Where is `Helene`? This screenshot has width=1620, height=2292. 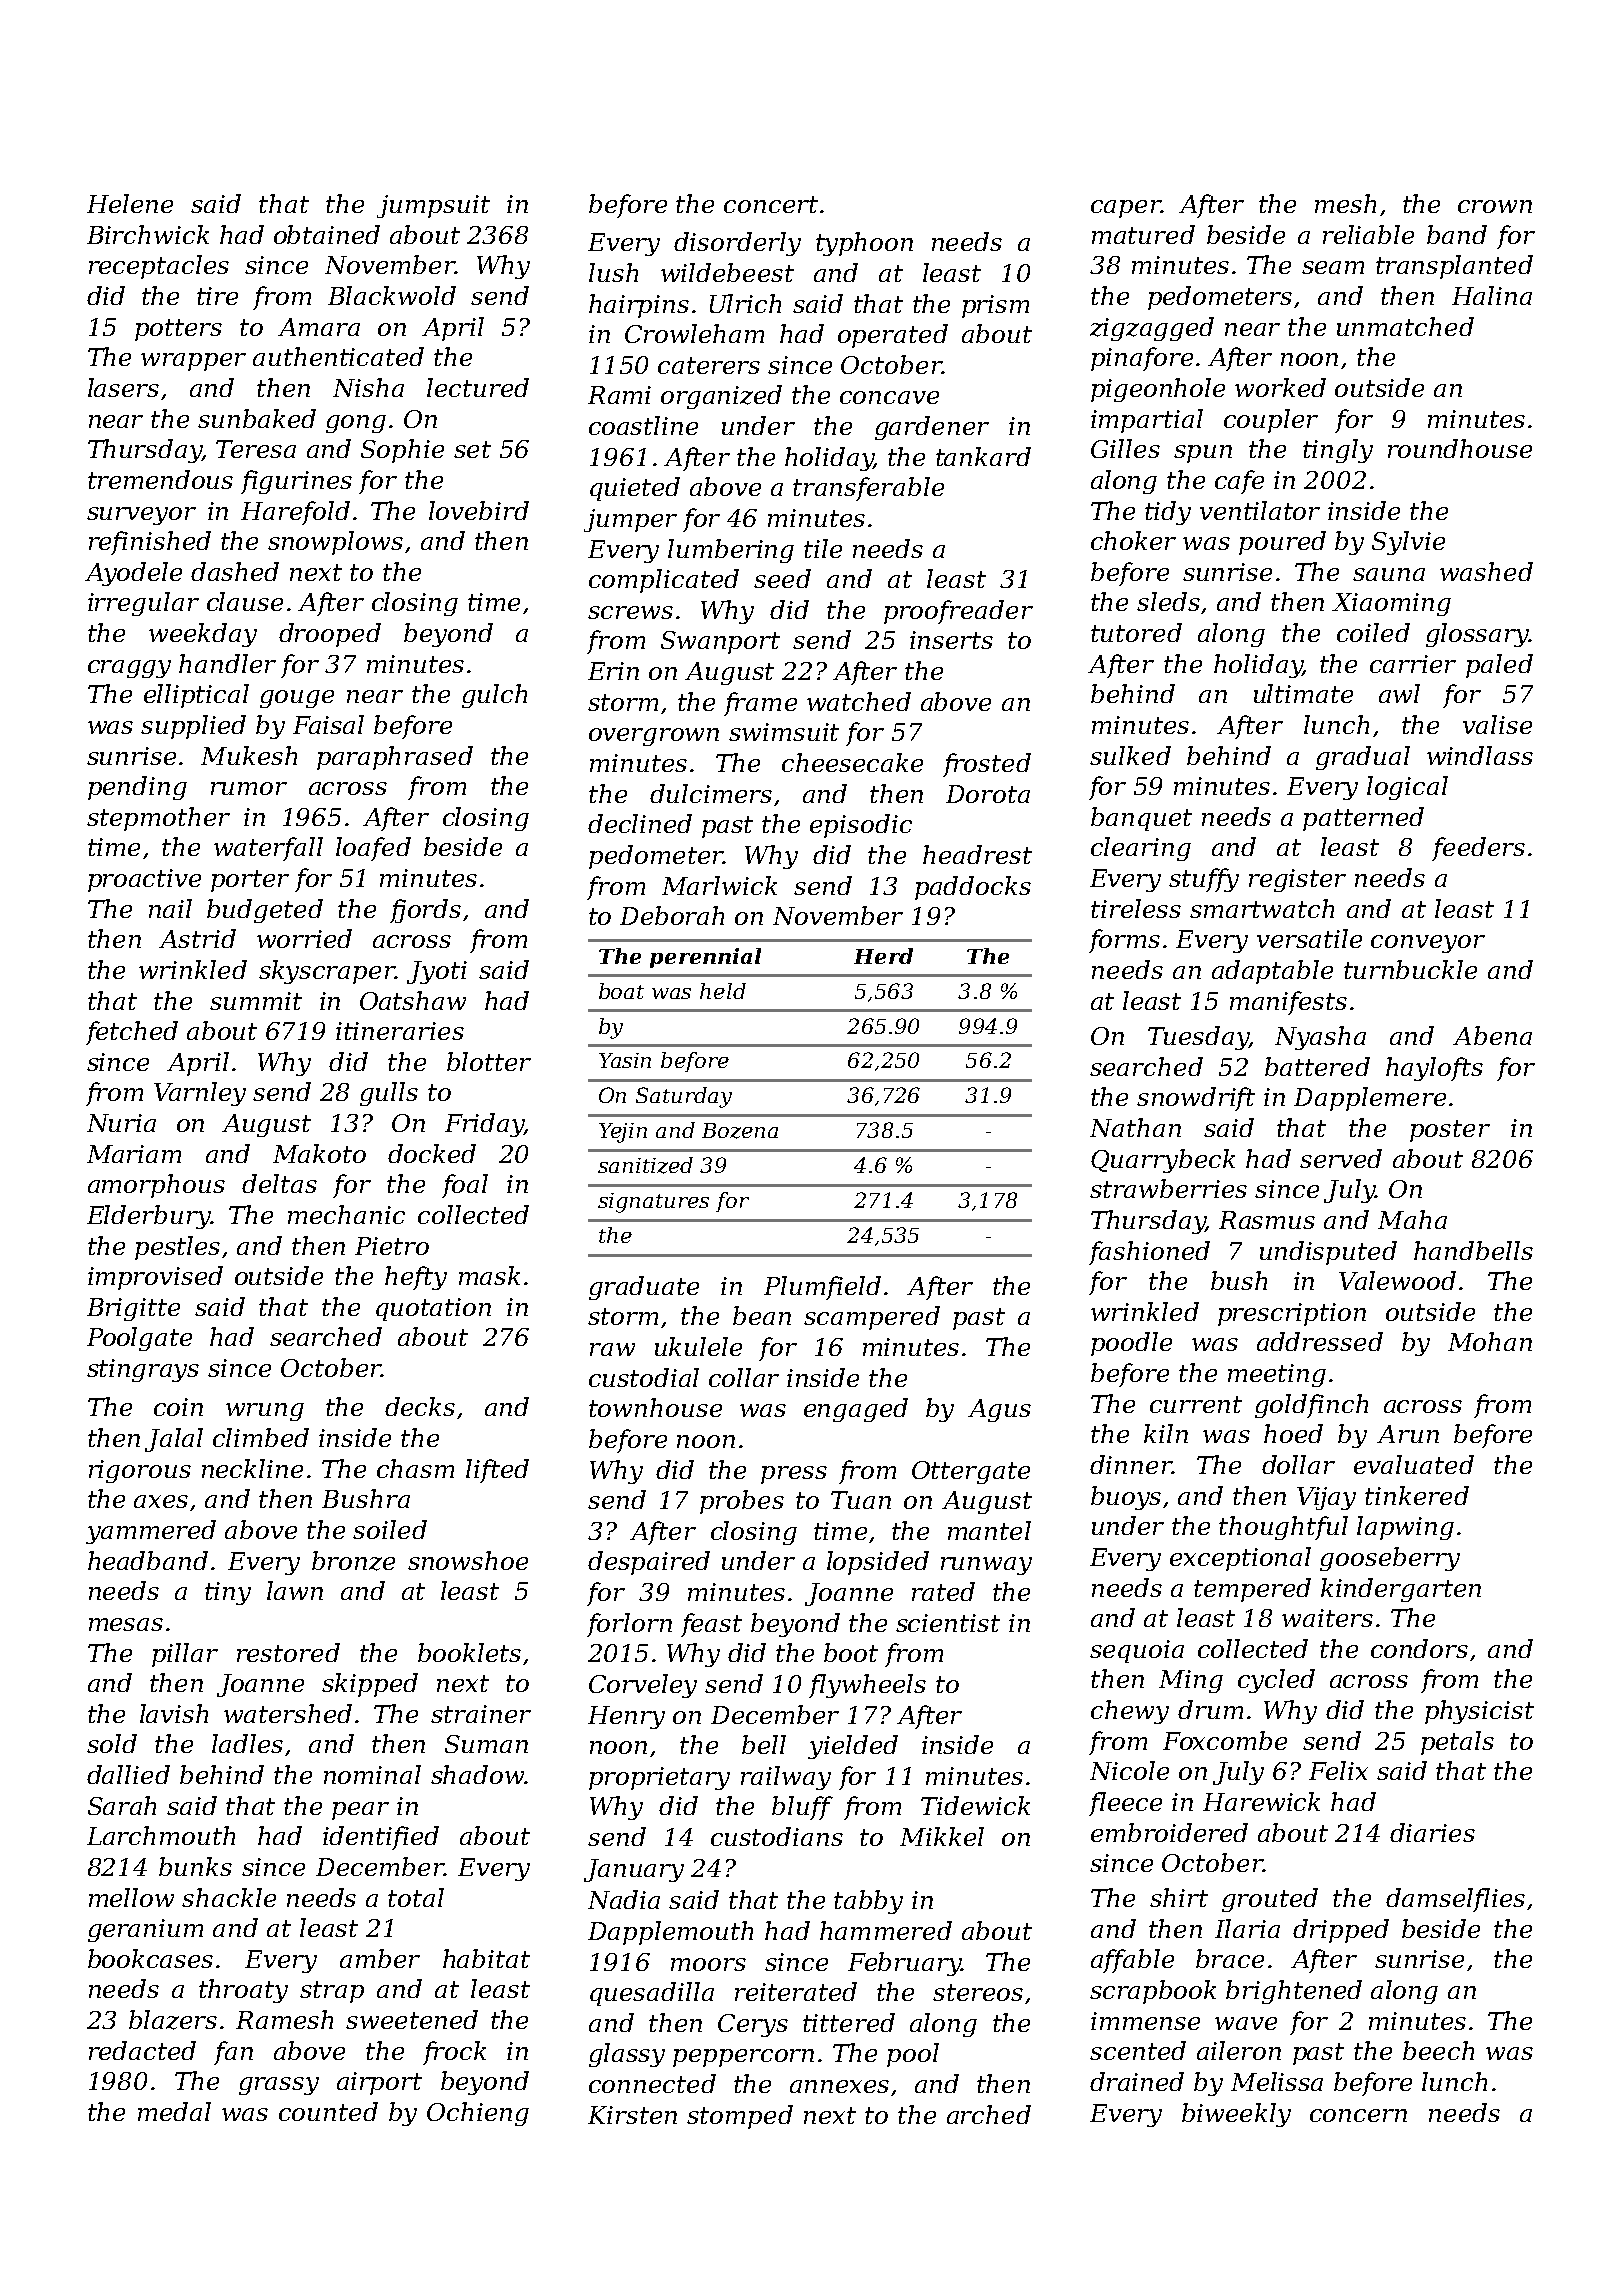 Helene is located at coordinates (130, 203).
